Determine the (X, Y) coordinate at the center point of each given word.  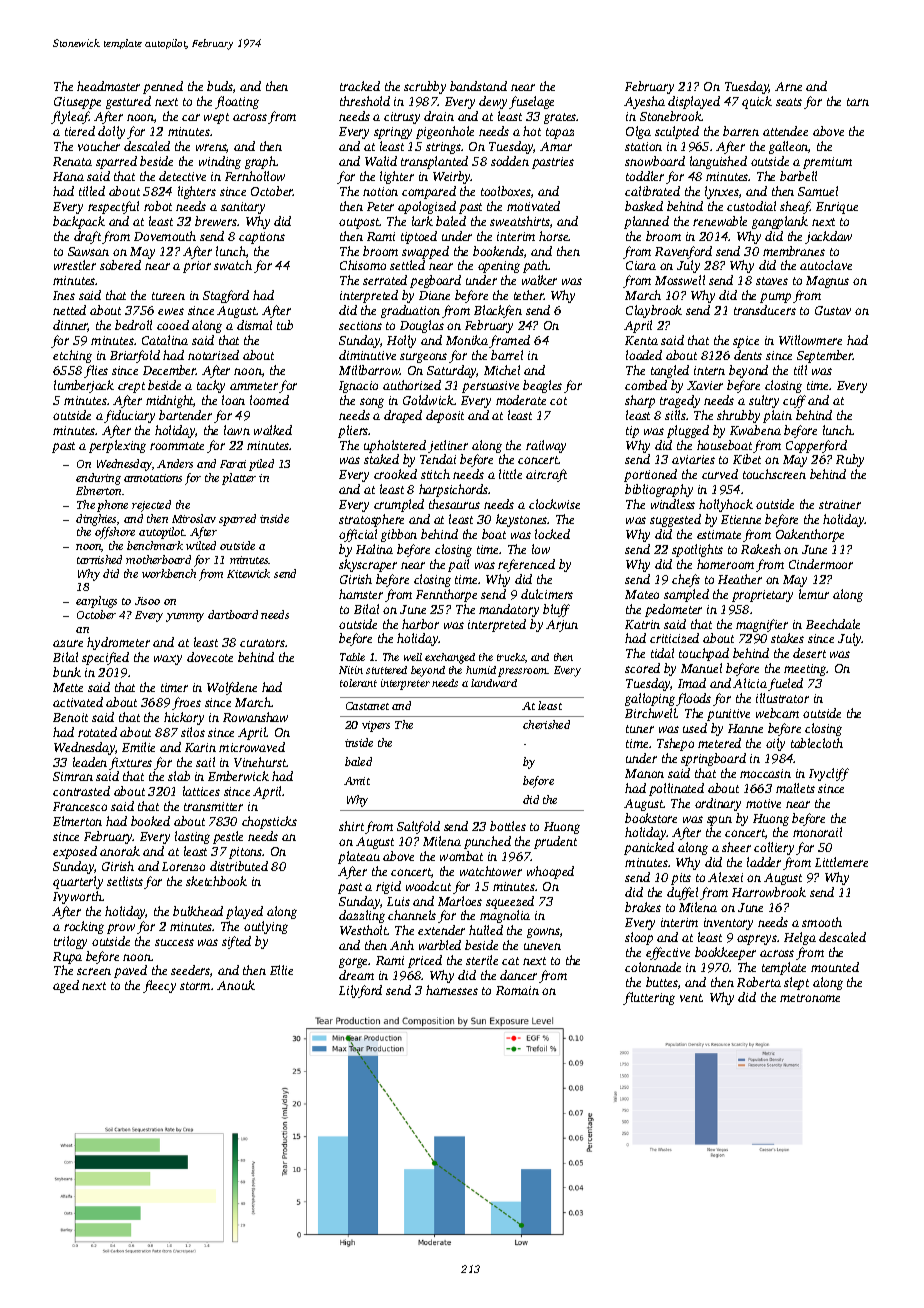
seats (789, 102)
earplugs (96, 602)
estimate (719, 534)
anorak (120, 851)
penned (163, 87)
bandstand (478, 86)
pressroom (523, 672)
